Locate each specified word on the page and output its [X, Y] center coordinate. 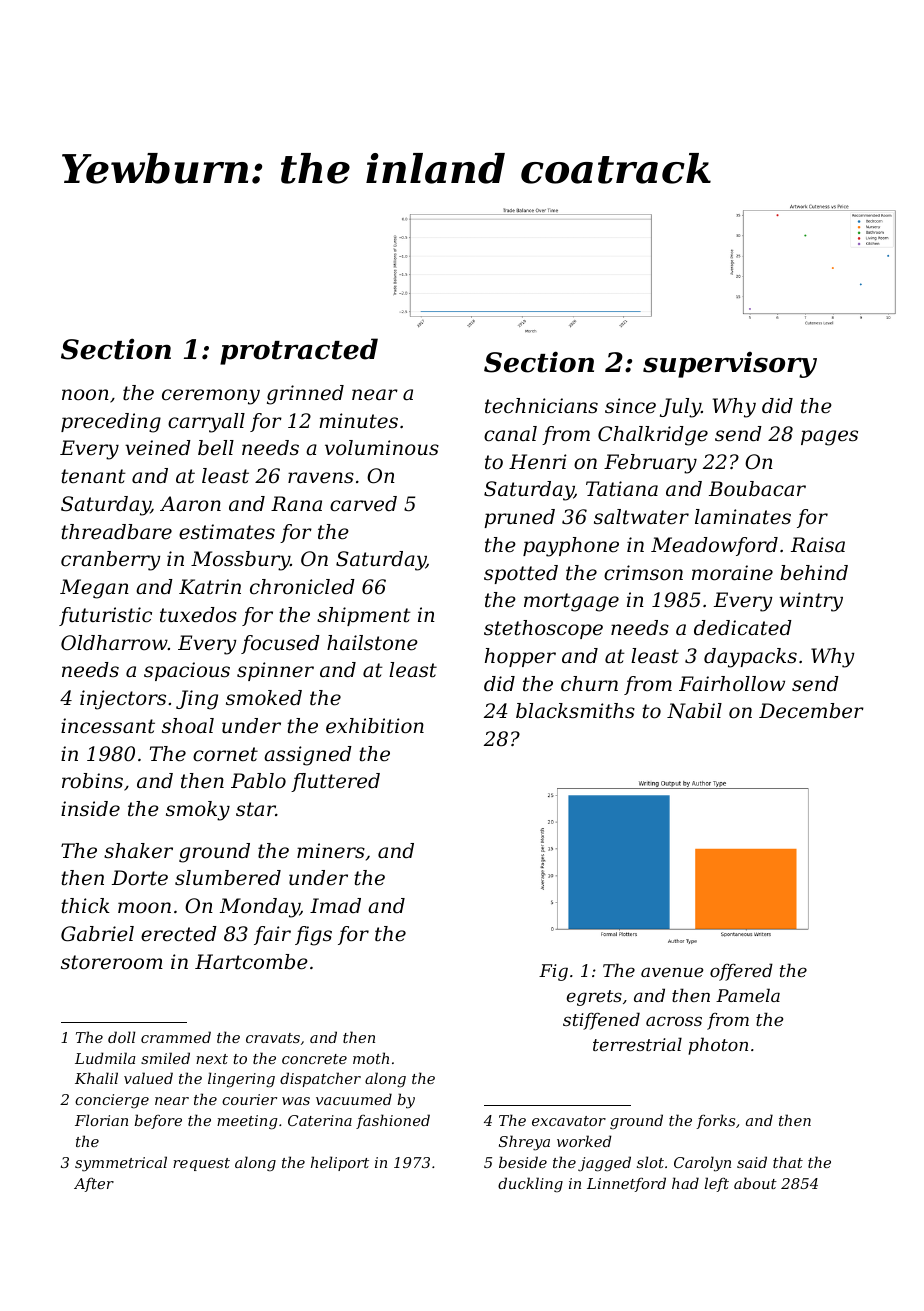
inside [90, 809]
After [94, 1184]
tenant [93, 476]
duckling [530, 1185]
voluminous [382, 448]
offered [741, 972]
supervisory [730, 365]
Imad [335, 905]
